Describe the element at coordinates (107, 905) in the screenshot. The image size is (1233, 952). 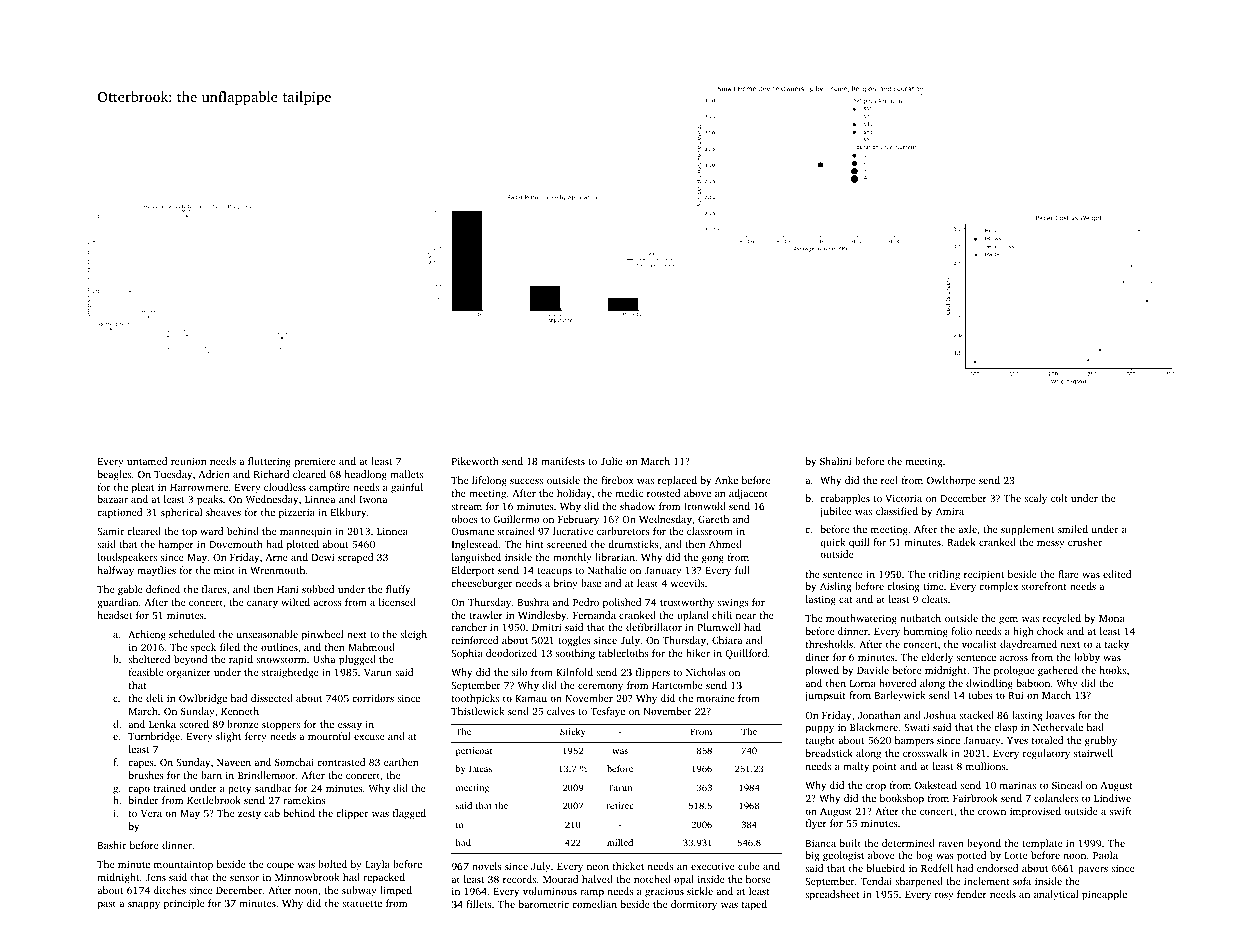
I see `past` at that location.
